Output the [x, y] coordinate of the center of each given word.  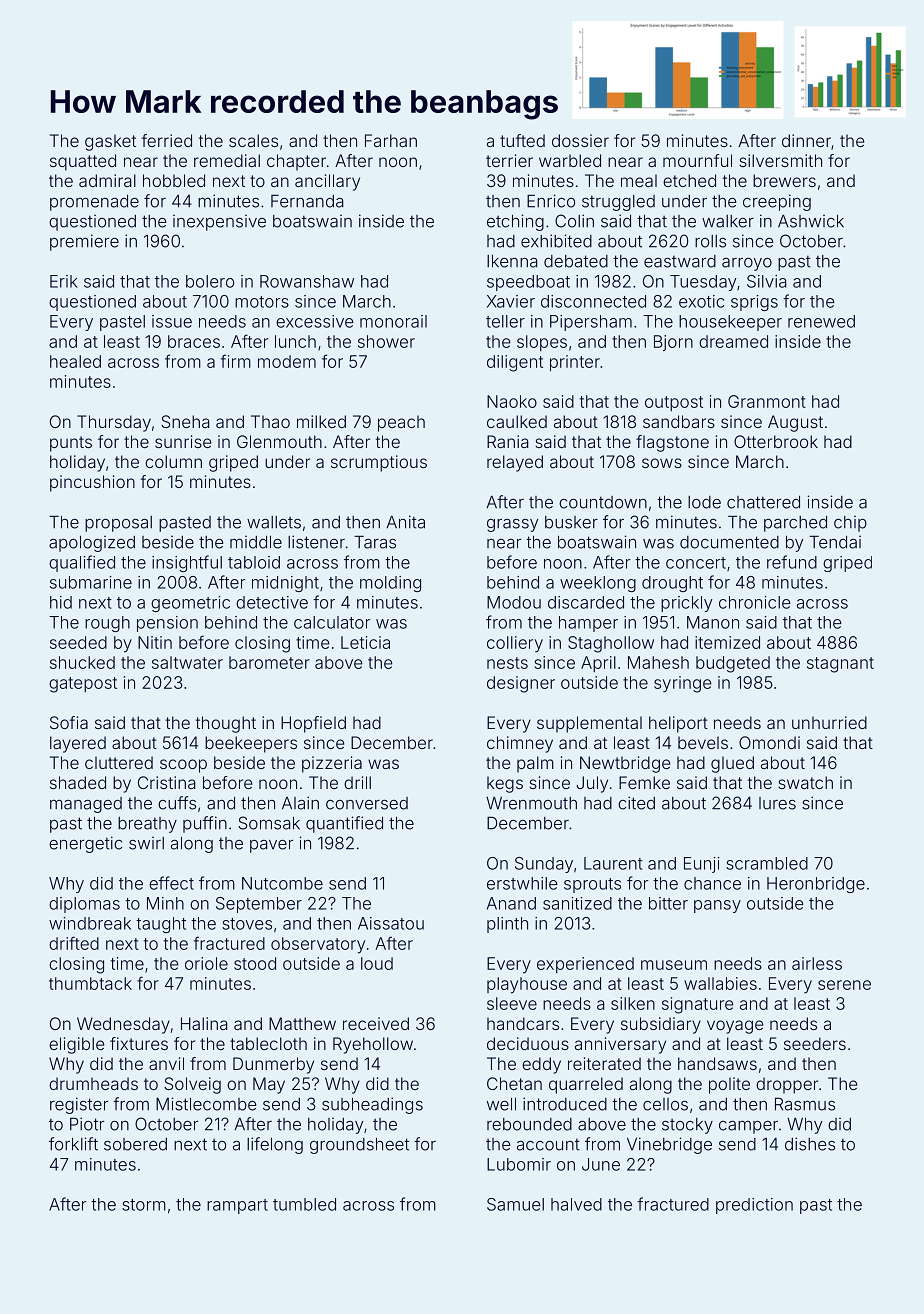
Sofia [69, 722]
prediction [754, 1206]
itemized [727, 642]
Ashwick [811, 221]
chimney [520, 744]
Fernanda [307, 201]
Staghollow [611, 644]
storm [144, 1205]
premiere [84, 242]
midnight [285, 584]
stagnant [840, 665]
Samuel [515, 1204]
